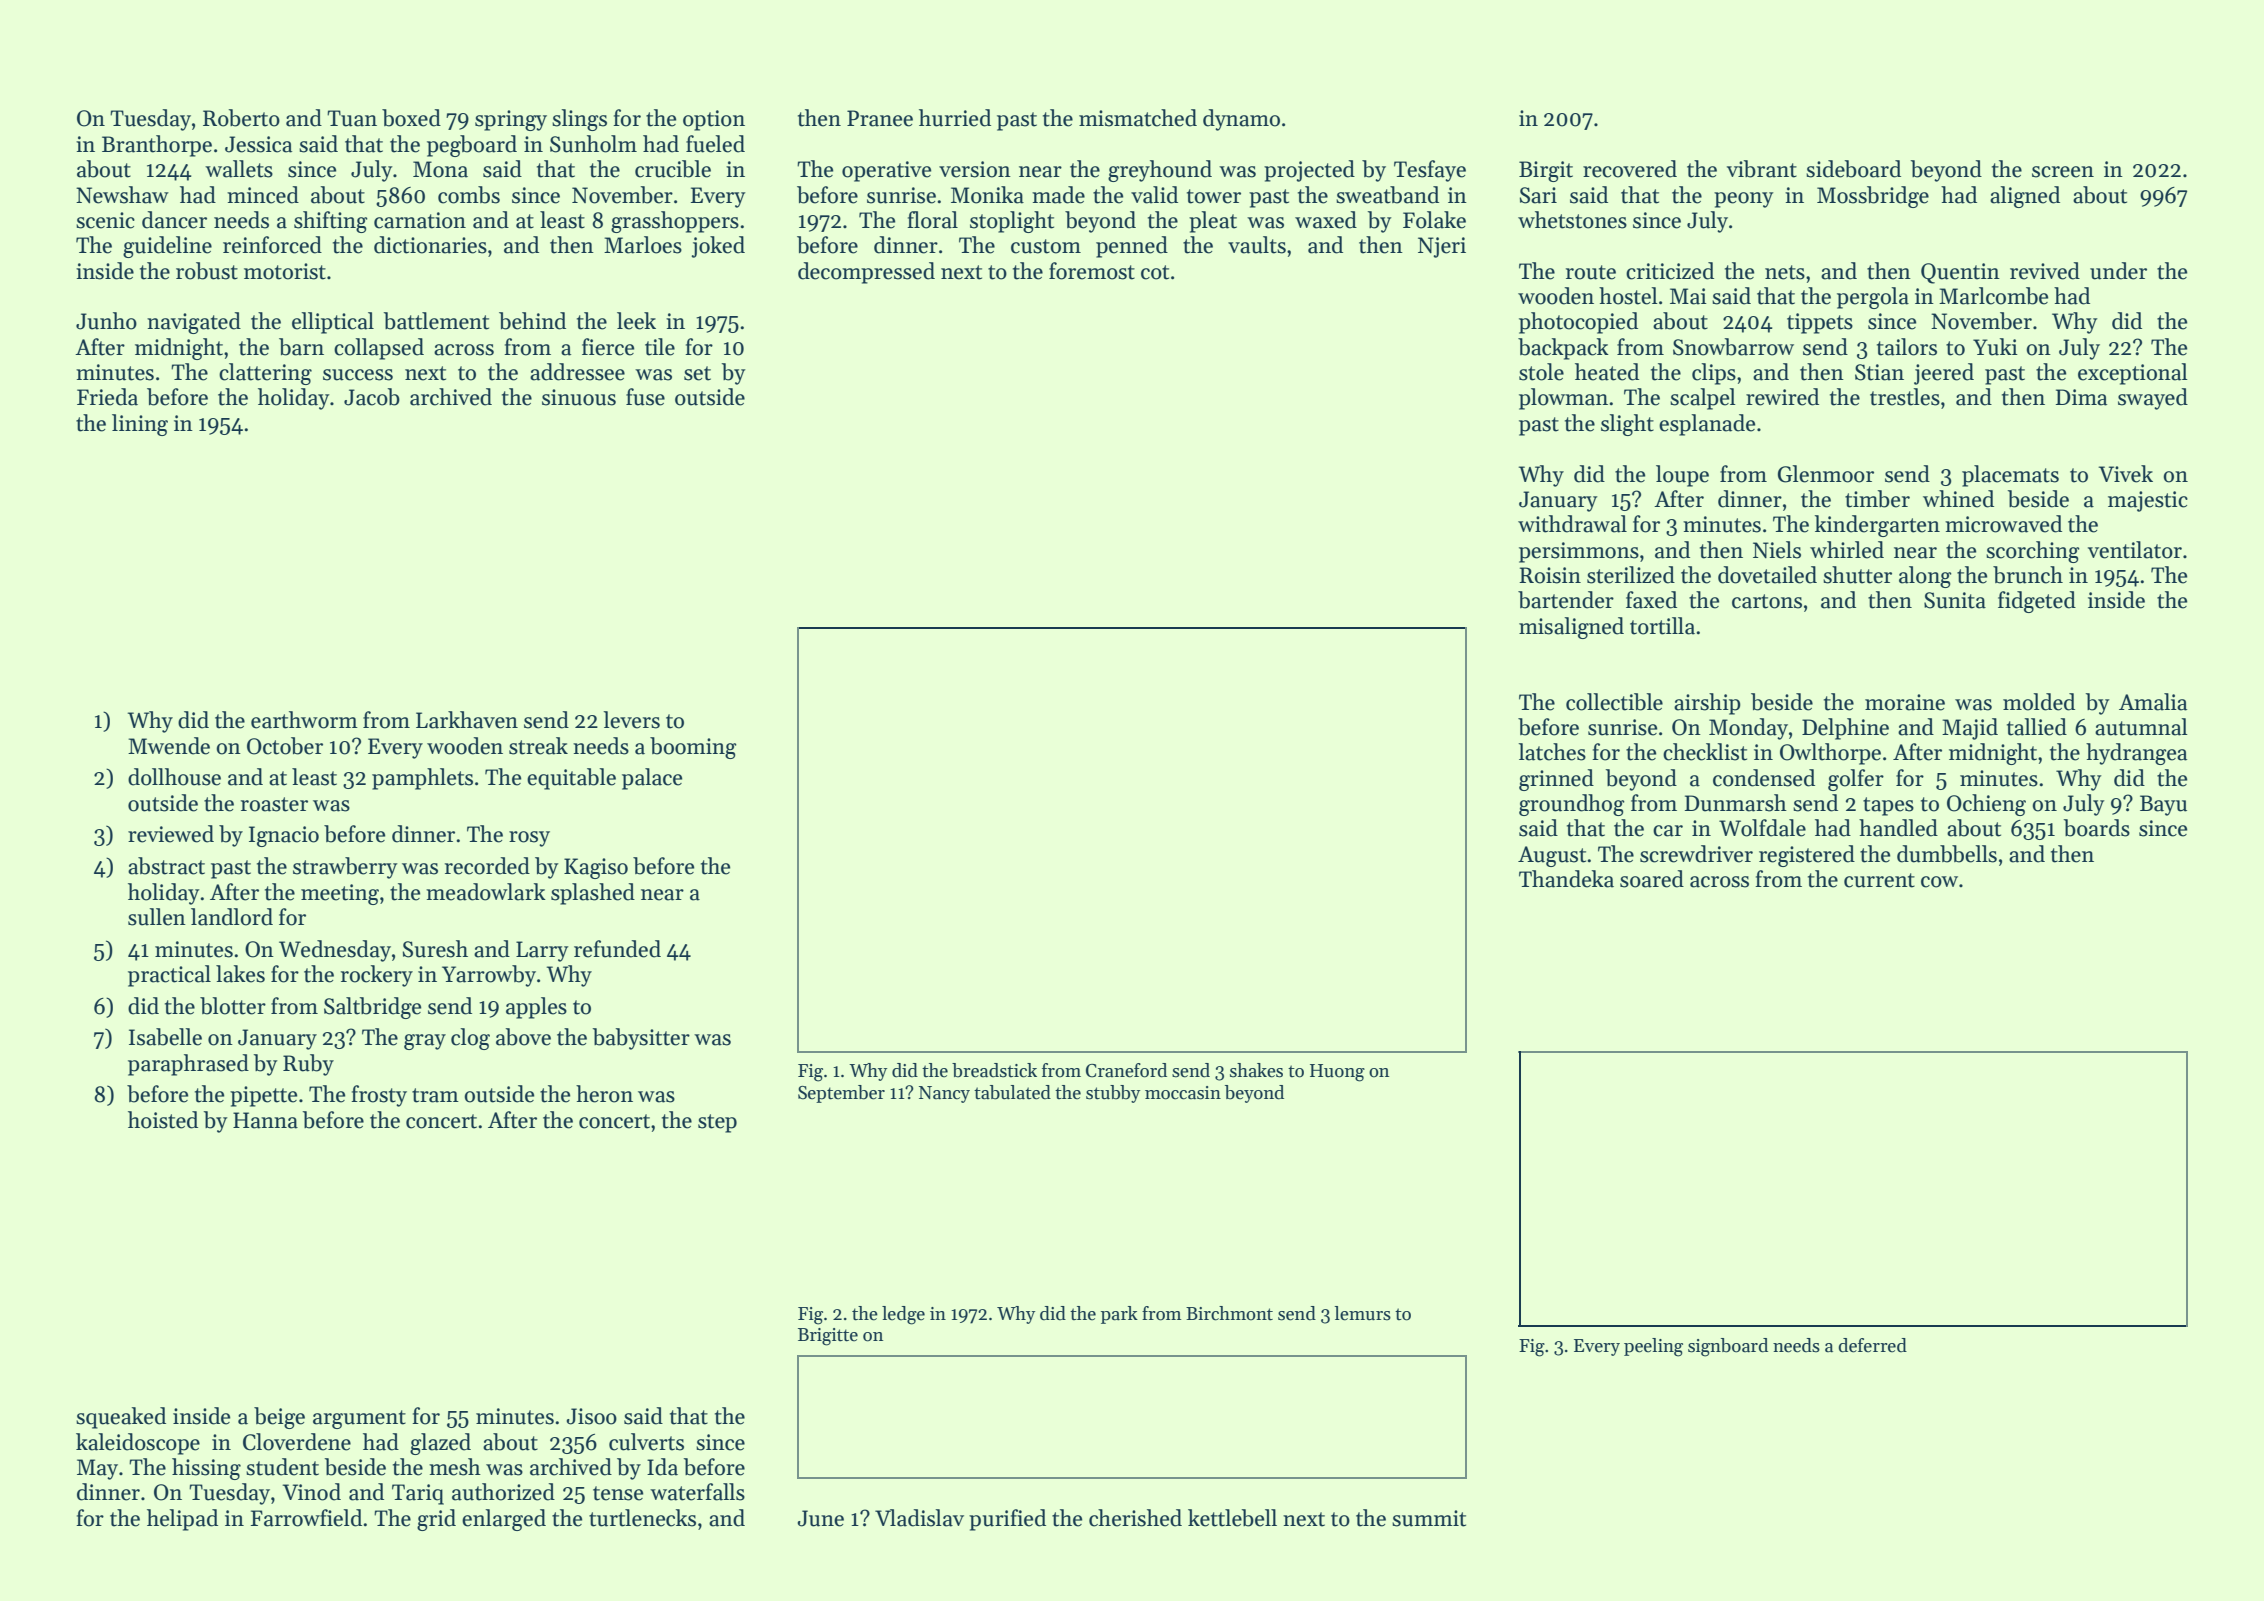  What do you see at coordinates (693, 748) in the screenshot?
I see `booming` at bounding box center [693, 748].
